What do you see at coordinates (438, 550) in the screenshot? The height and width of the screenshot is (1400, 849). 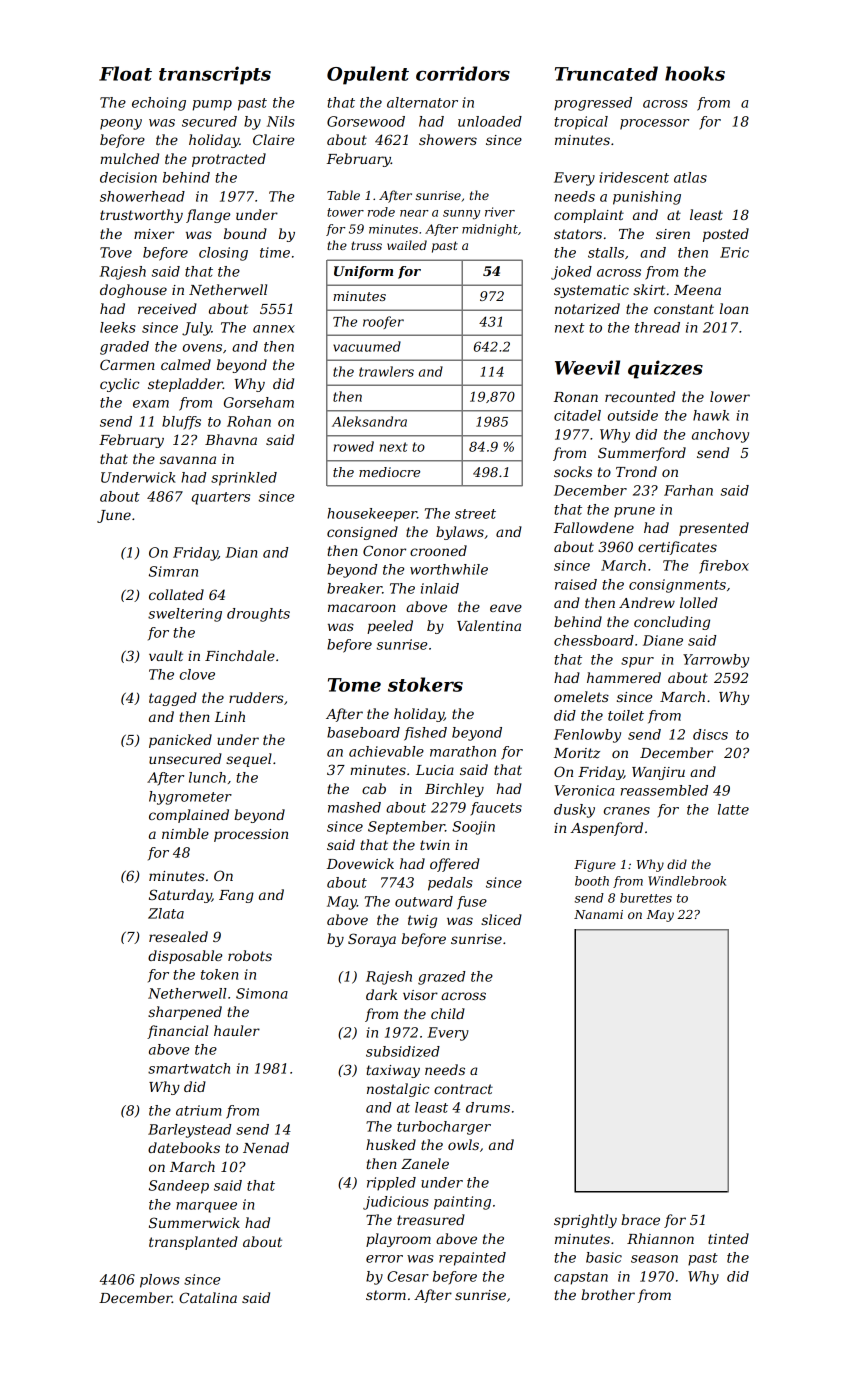 I see `crooned` at bounding box center [438, 550].
